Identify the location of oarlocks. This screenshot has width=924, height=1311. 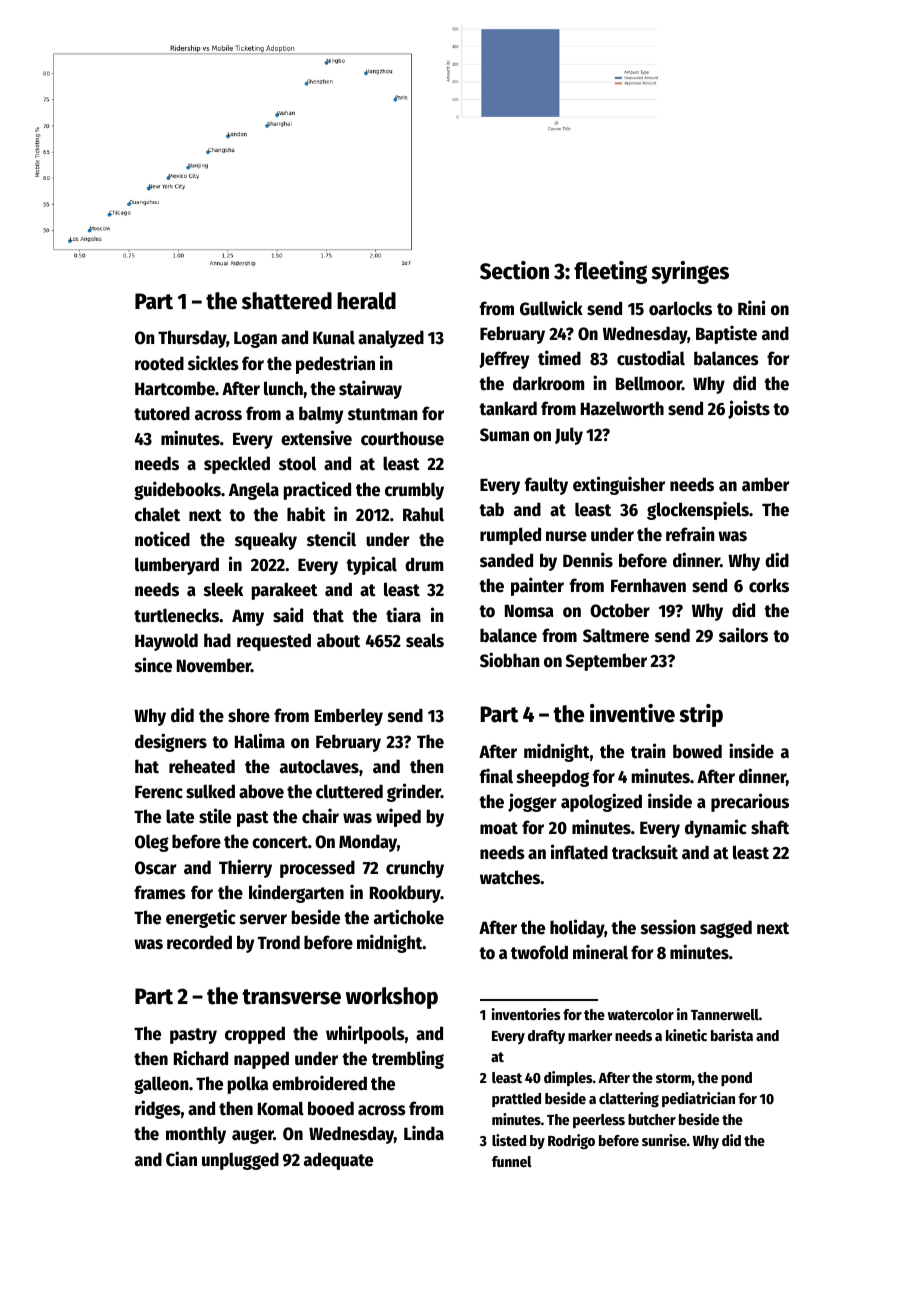
(680, 308).
